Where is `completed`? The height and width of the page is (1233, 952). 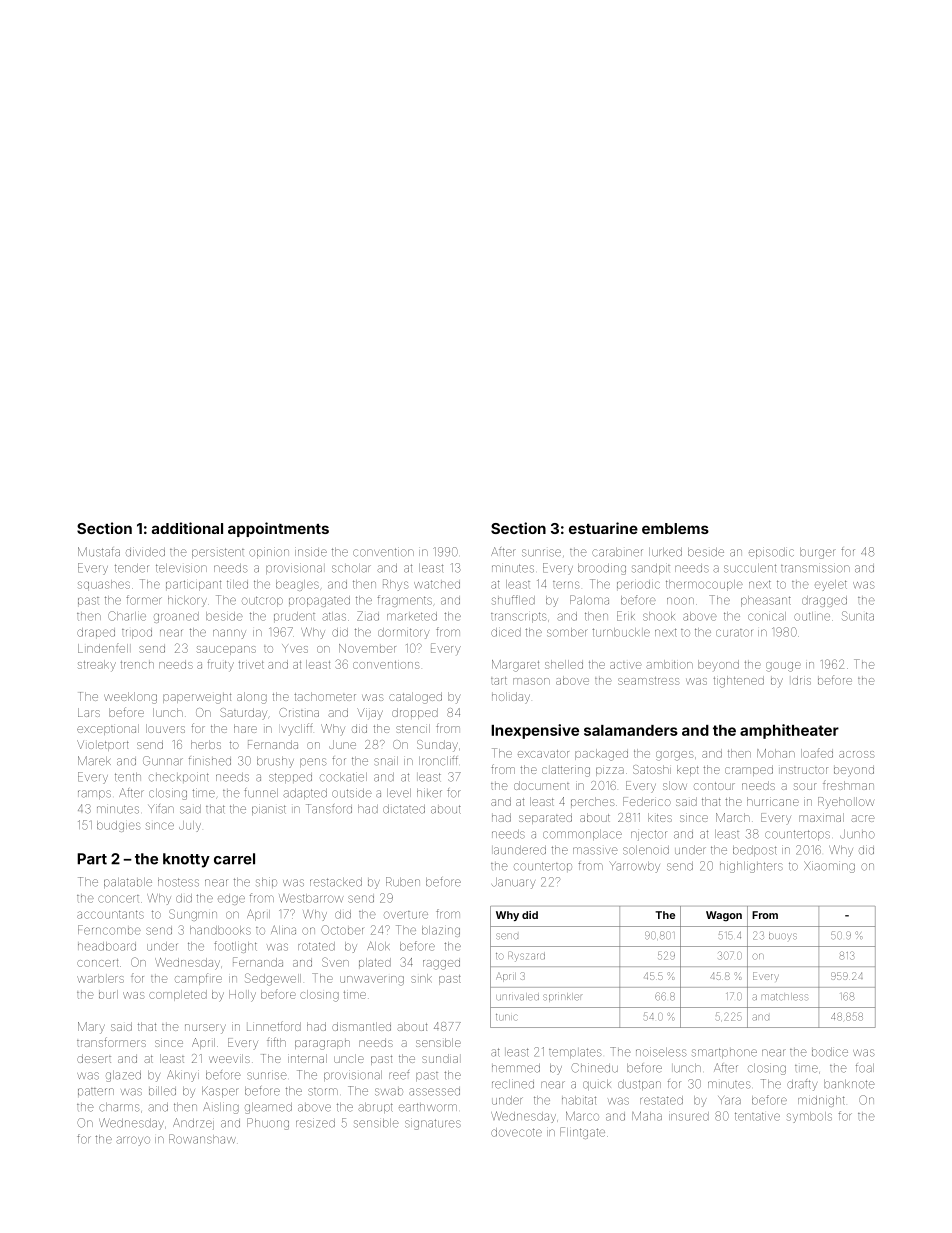
completed is located at coordinates (178, 995).
